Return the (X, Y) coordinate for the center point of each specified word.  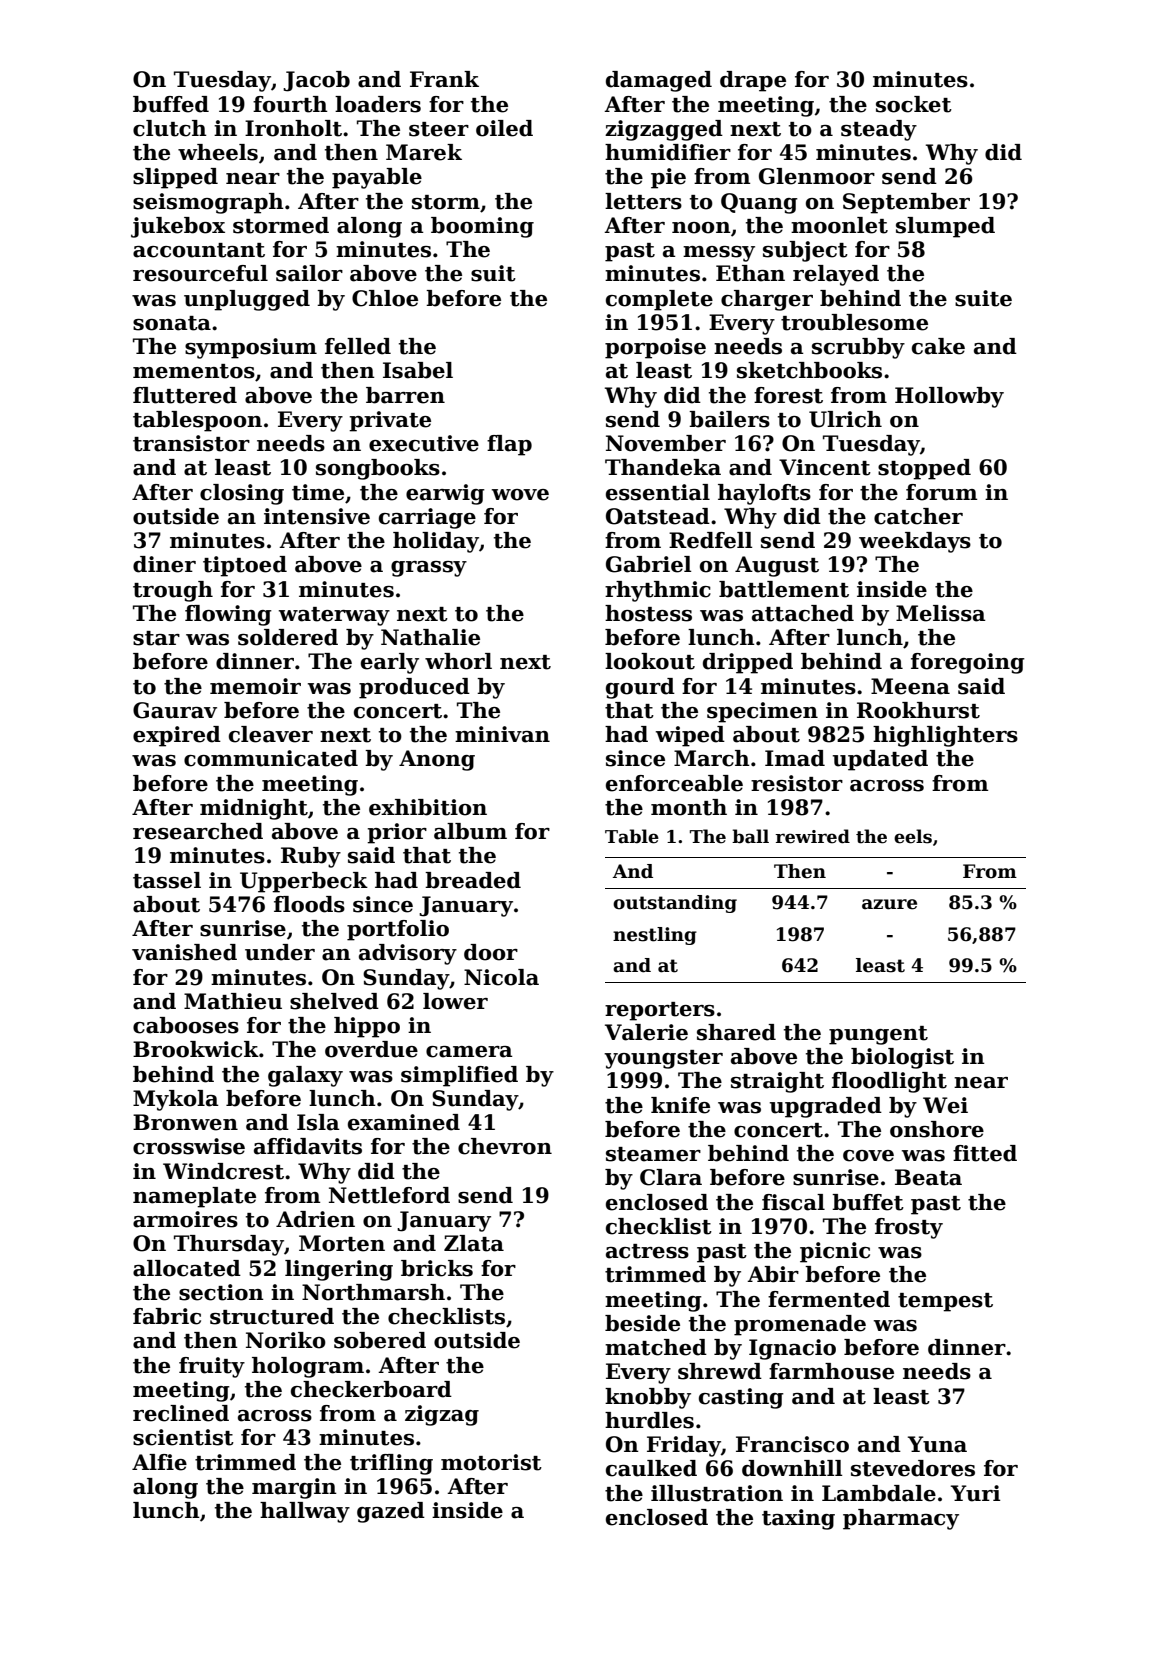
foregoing (968, 663)
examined (404, 1122)
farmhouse (831, 1371)
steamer (653, 1154)
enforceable (674, 783)
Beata (928, 1177)
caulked (651, 1468)
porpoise (655, 348)
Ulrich (845, 419)
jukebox (178, 227)
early (390, 663)
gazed (391, 1512)
